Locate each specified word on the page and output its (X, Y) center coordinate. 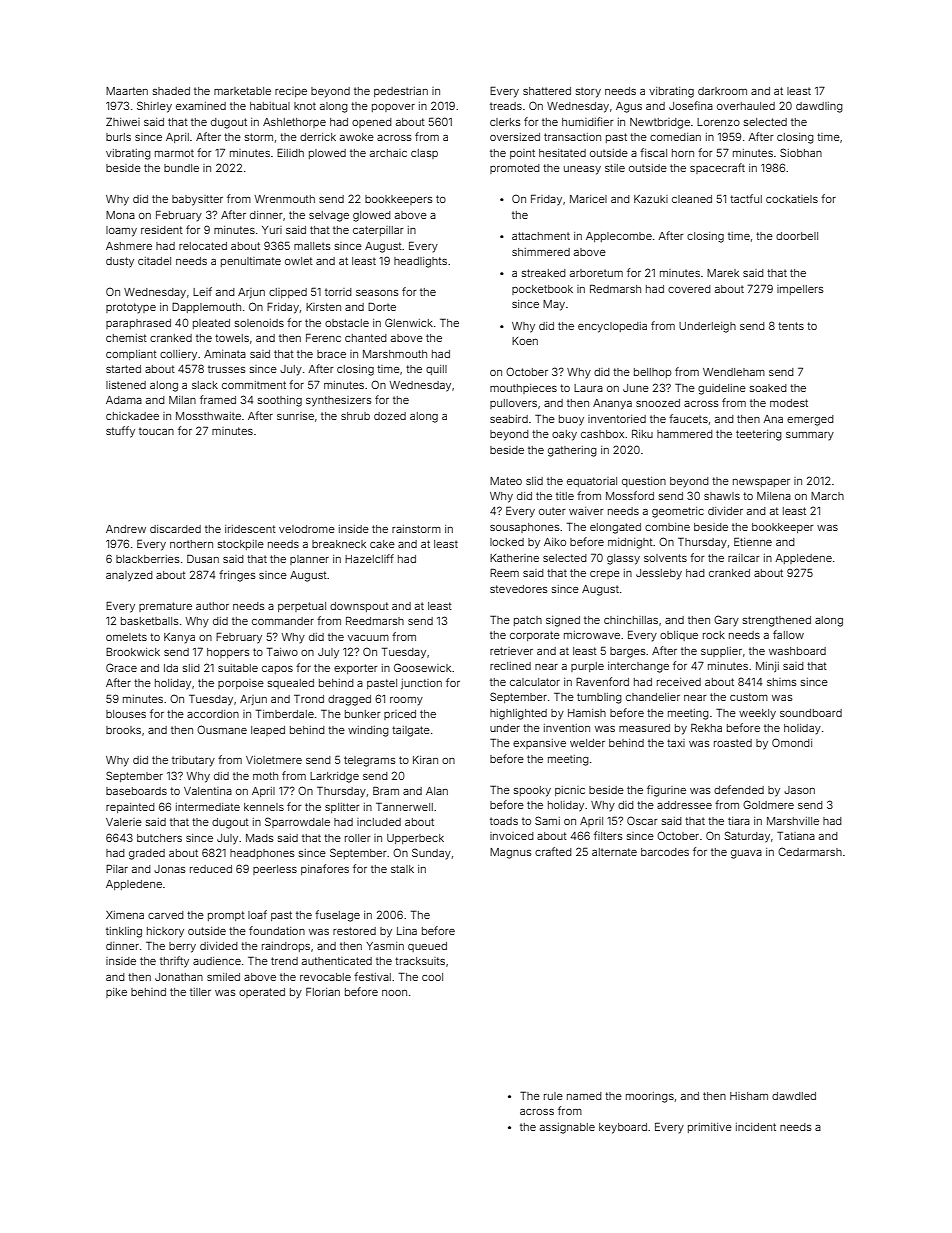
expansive (539, 744)
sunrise (295, 416)
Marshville (793, 821)
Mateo (506, 481)
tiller (200, 992)
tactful (746, 198)
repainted (130, 808)
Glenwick (409, 322)
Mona (120, 215)
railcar (744, 558)
